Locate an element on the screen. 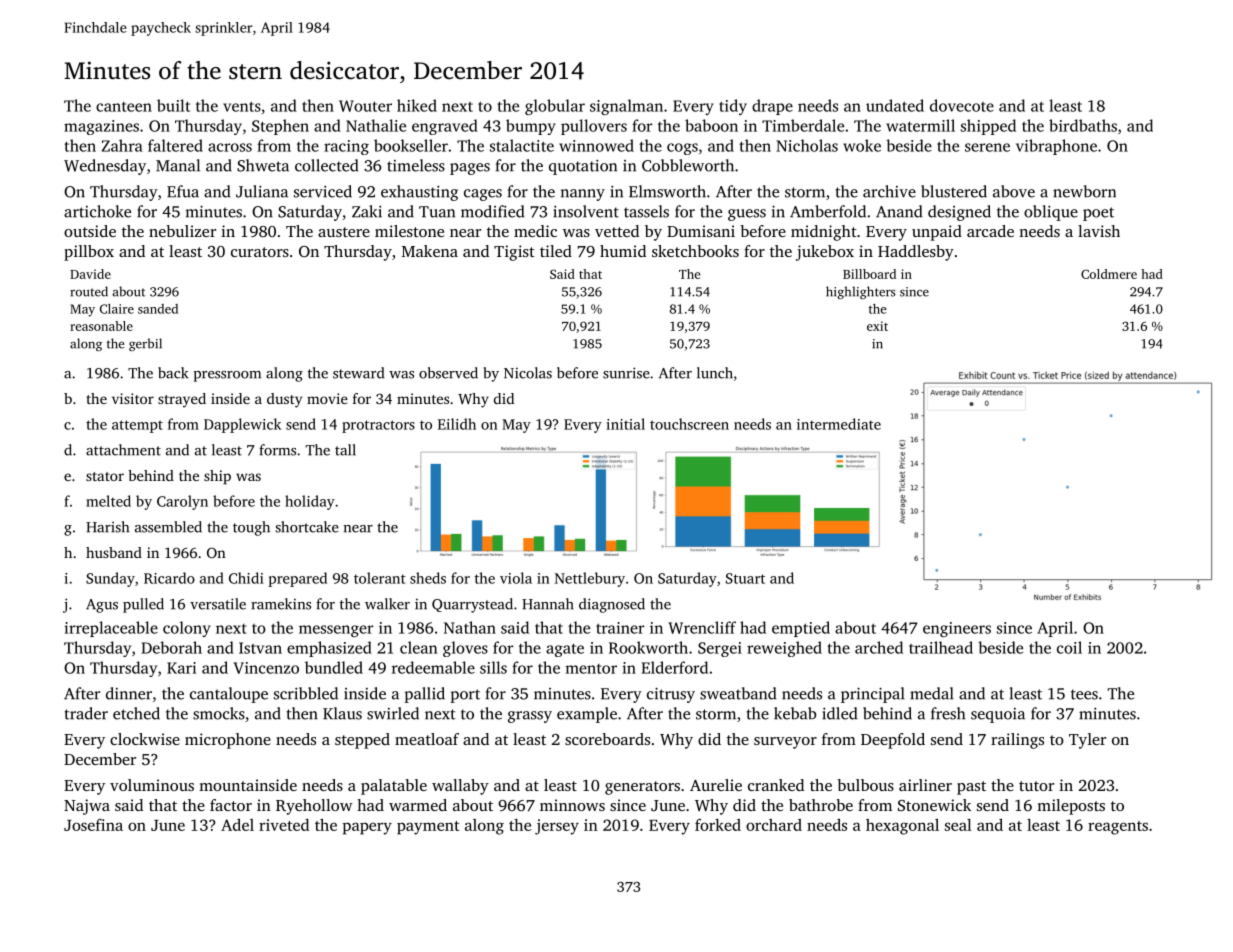 Image resolution: width=1233 pixels, height=952 pixels. touchscreen is located at coordinates (689, 424).
